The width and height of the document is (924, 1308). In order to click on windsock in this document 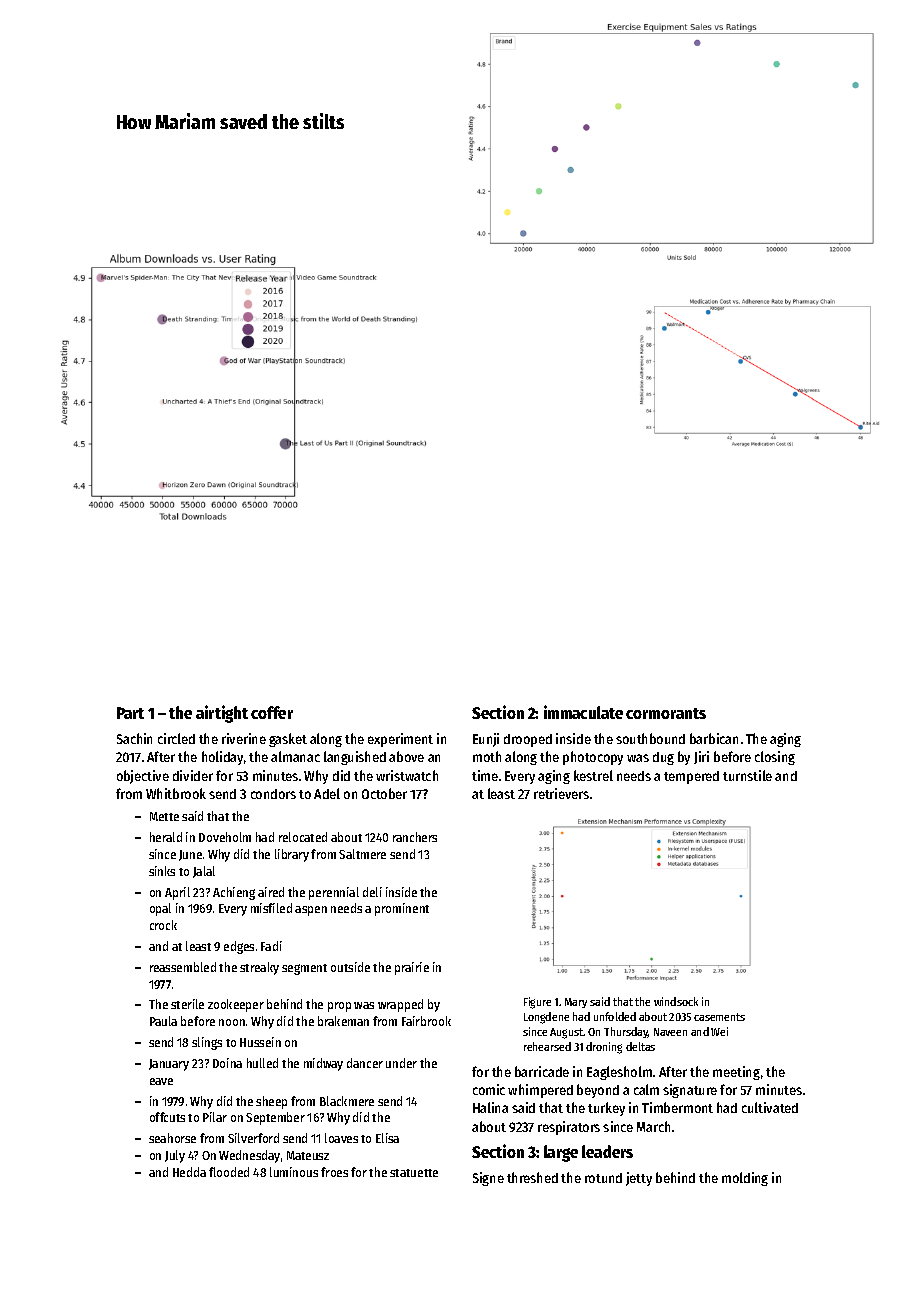, I will do `click(676, 1001)`.
